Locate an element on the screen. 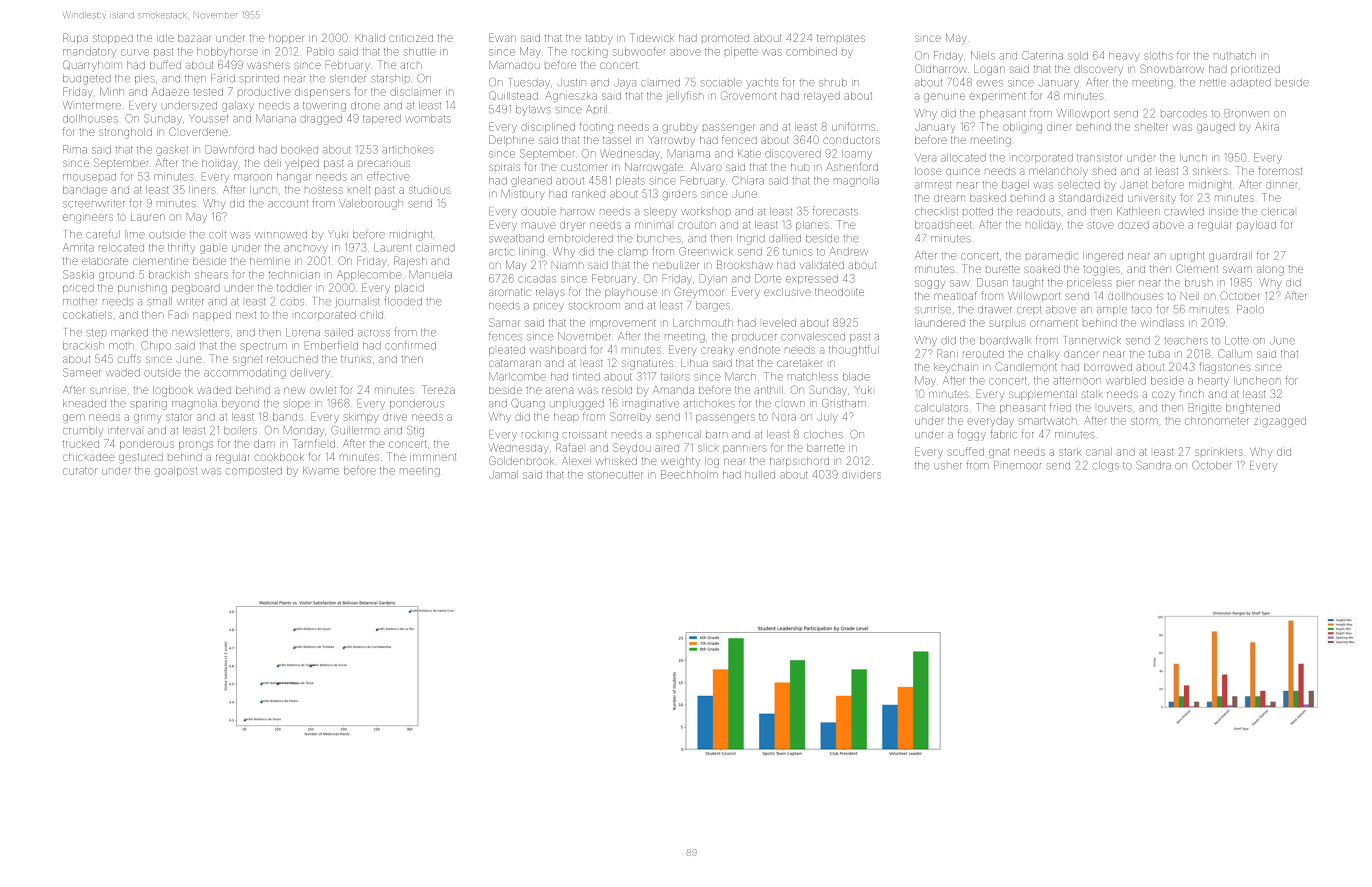  stonecutter is located at coordinates (615, 475).
